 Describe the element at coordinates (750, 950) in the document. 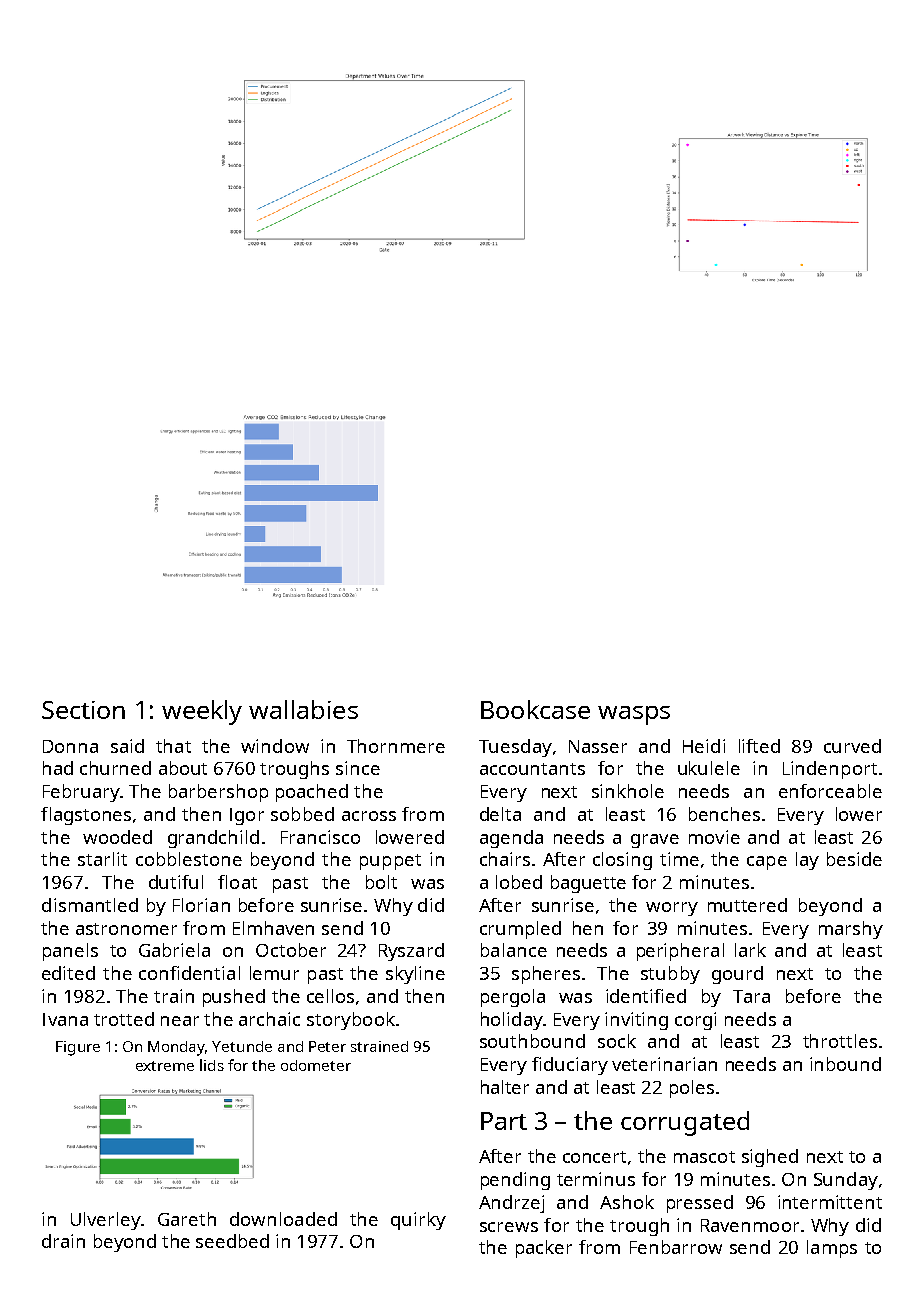

I see `lark` at that location.
